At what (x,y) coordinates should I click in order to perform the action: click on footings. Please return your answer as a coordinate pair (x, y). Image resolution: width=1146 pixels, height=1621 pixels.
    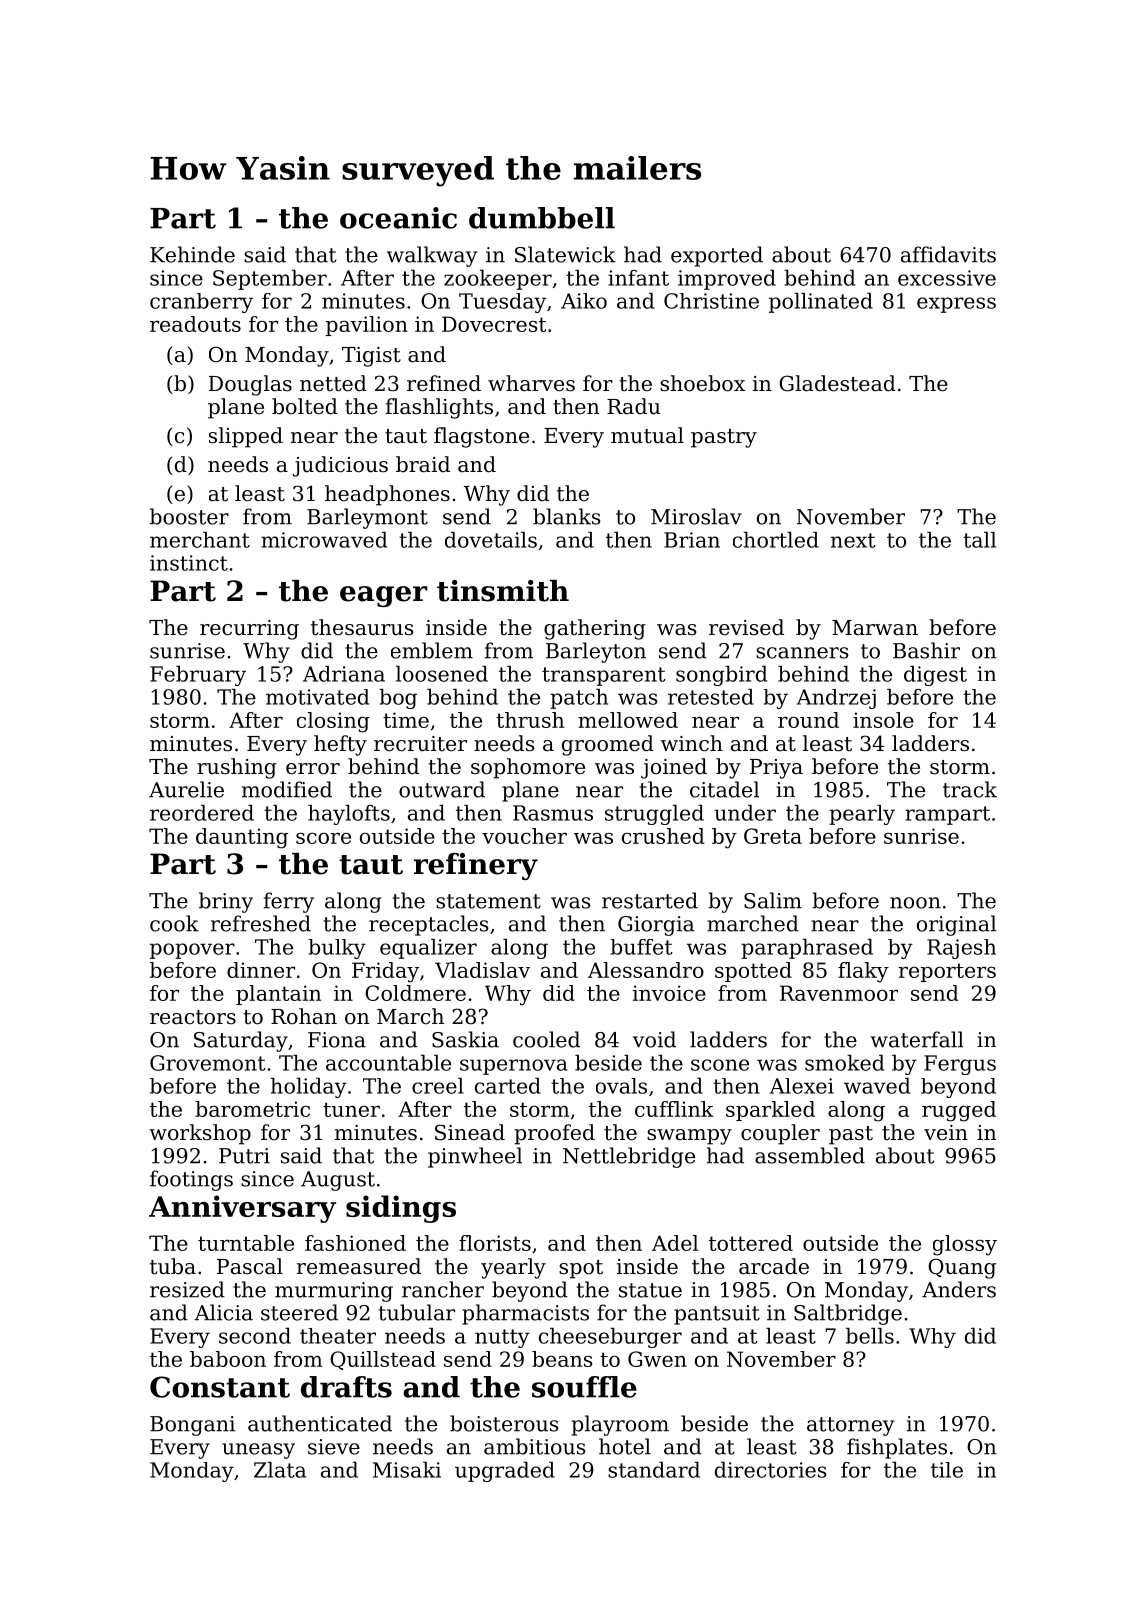
    Looking at the image, I should click on (191, 1180).
